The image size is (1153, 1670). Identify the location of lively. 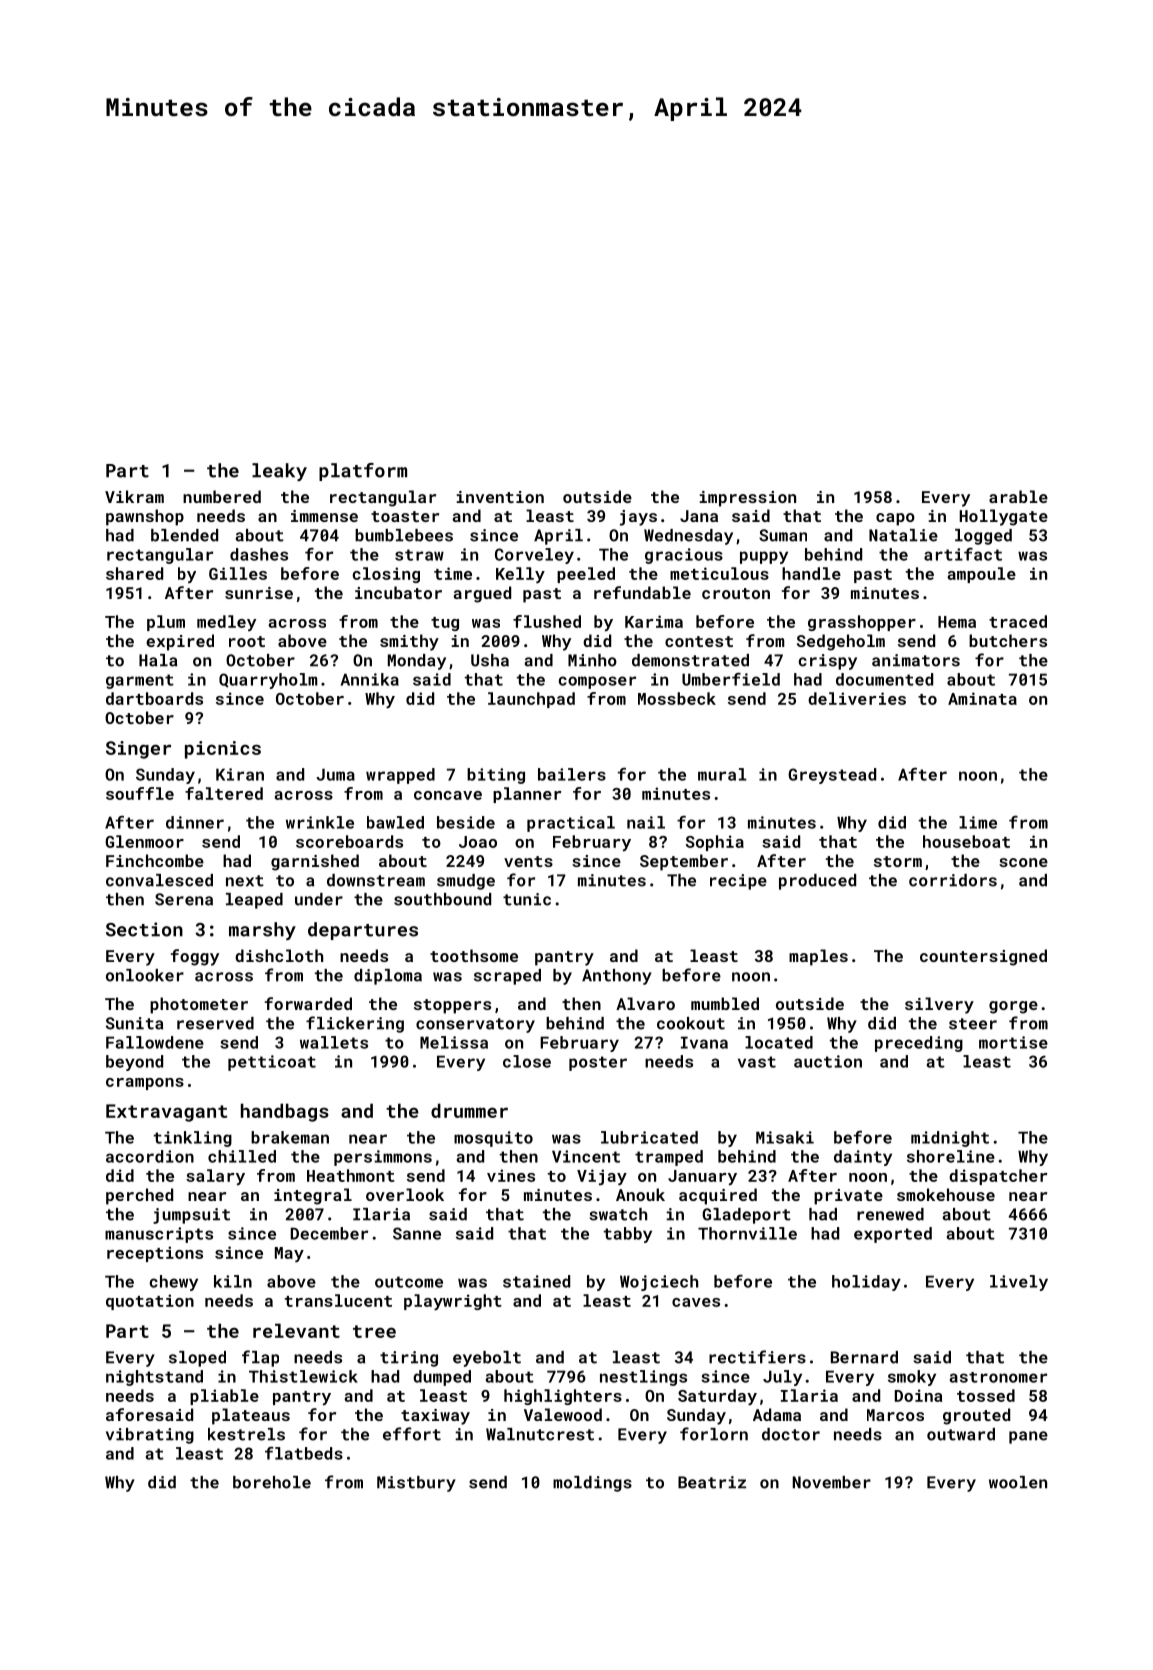
(1019, 1283).
